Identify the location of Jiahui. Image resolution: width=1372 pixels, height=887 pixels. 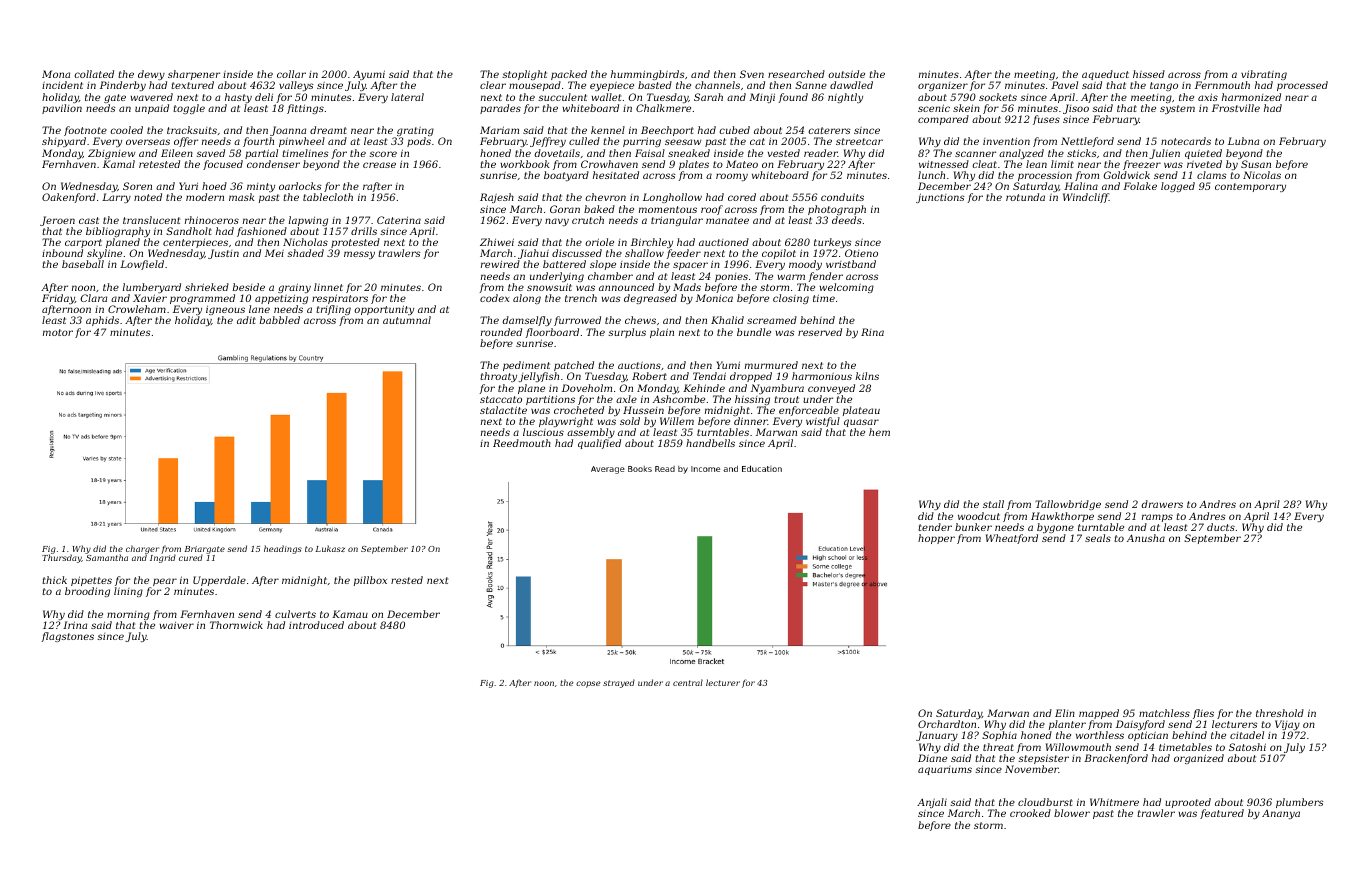
(533, 255).
